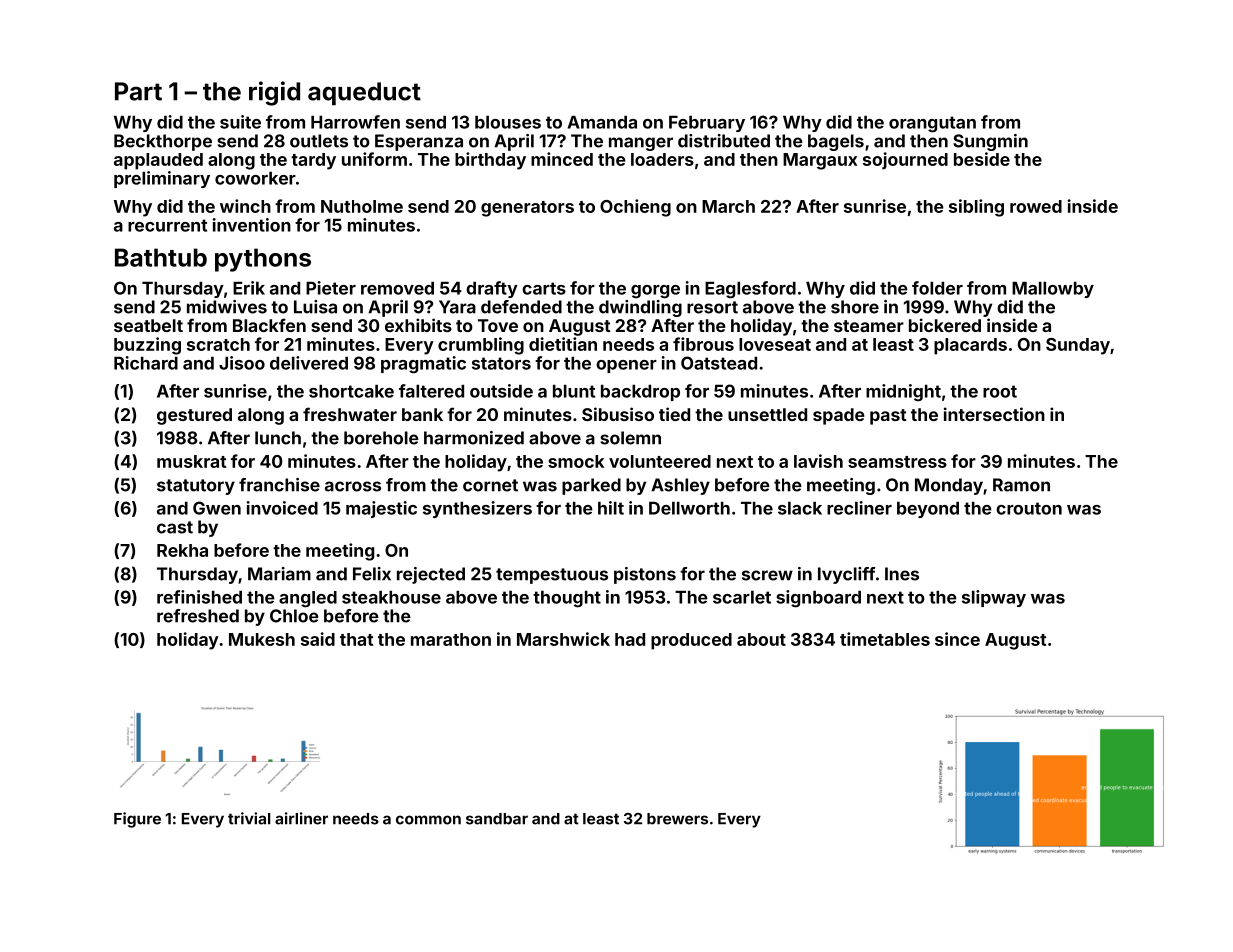  What do you see at coordinates (677, 819) in the page?
I see `brewers` at bounding box center [677, 819].
